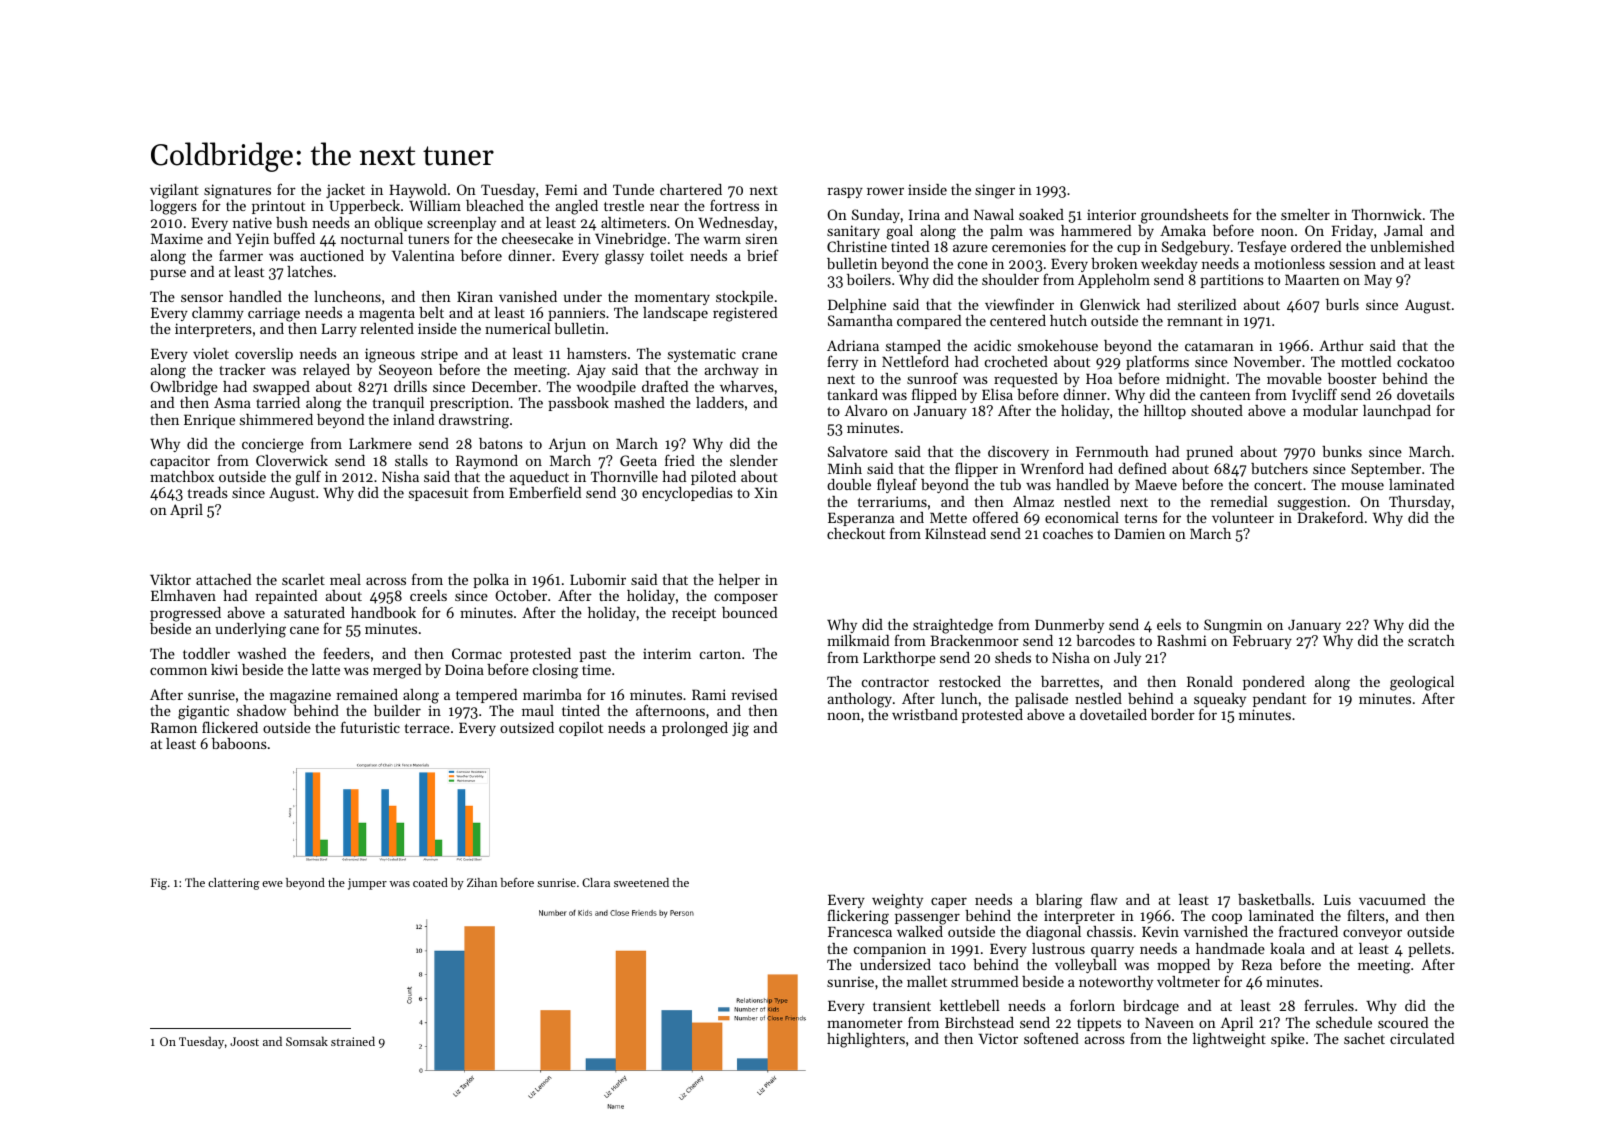 This image has height=1135, width=1605. What do you see at coordinates (286, 597) in the image?
I see `repainted` at bounding box center [286, 597].
